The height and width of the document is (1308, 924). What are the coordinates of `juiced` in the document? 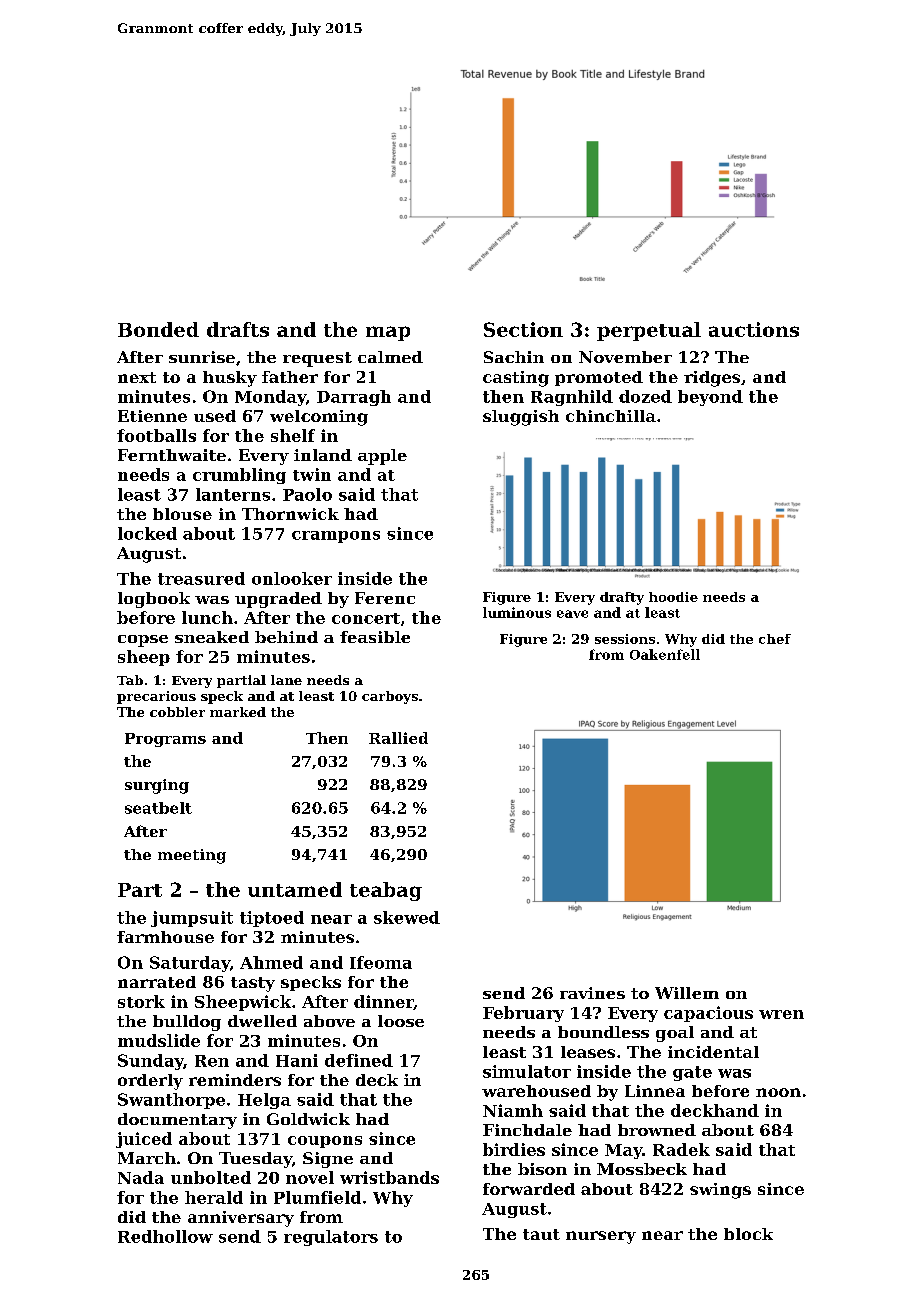 It's located at (144, 1140).
